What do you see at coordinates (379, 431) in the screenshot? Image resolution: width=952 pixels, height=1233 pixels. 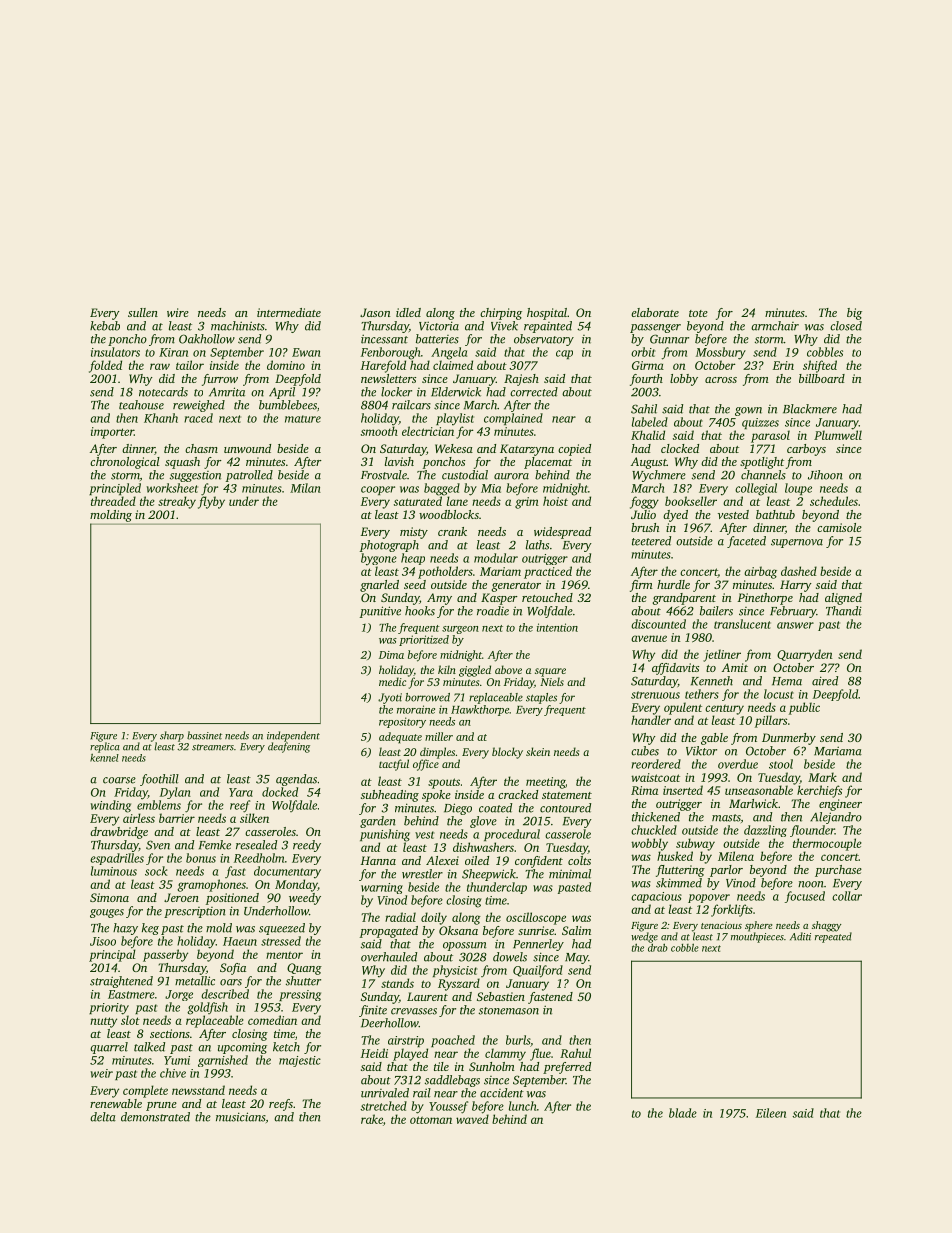 I see `smooth` at bounding box center [379, 431].
